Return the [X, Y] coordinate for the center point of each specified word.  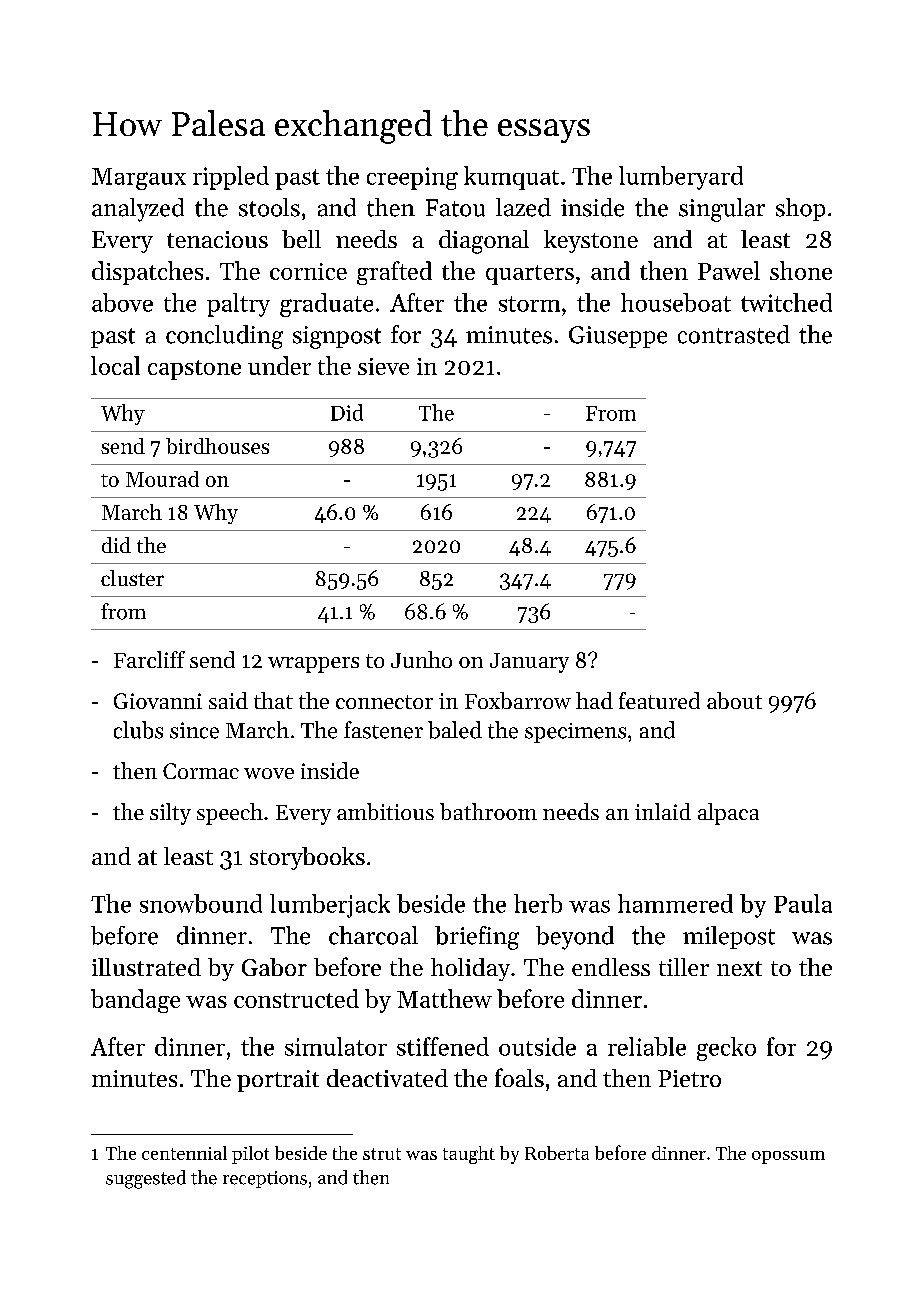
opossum [788, 1157]
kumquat [511, 178]
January [529, 663]
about [734, 700]
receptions [265, 1179]
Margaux [139, 179]
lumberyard [681, 178]
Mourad [162, 479]
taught [469, 1155]
